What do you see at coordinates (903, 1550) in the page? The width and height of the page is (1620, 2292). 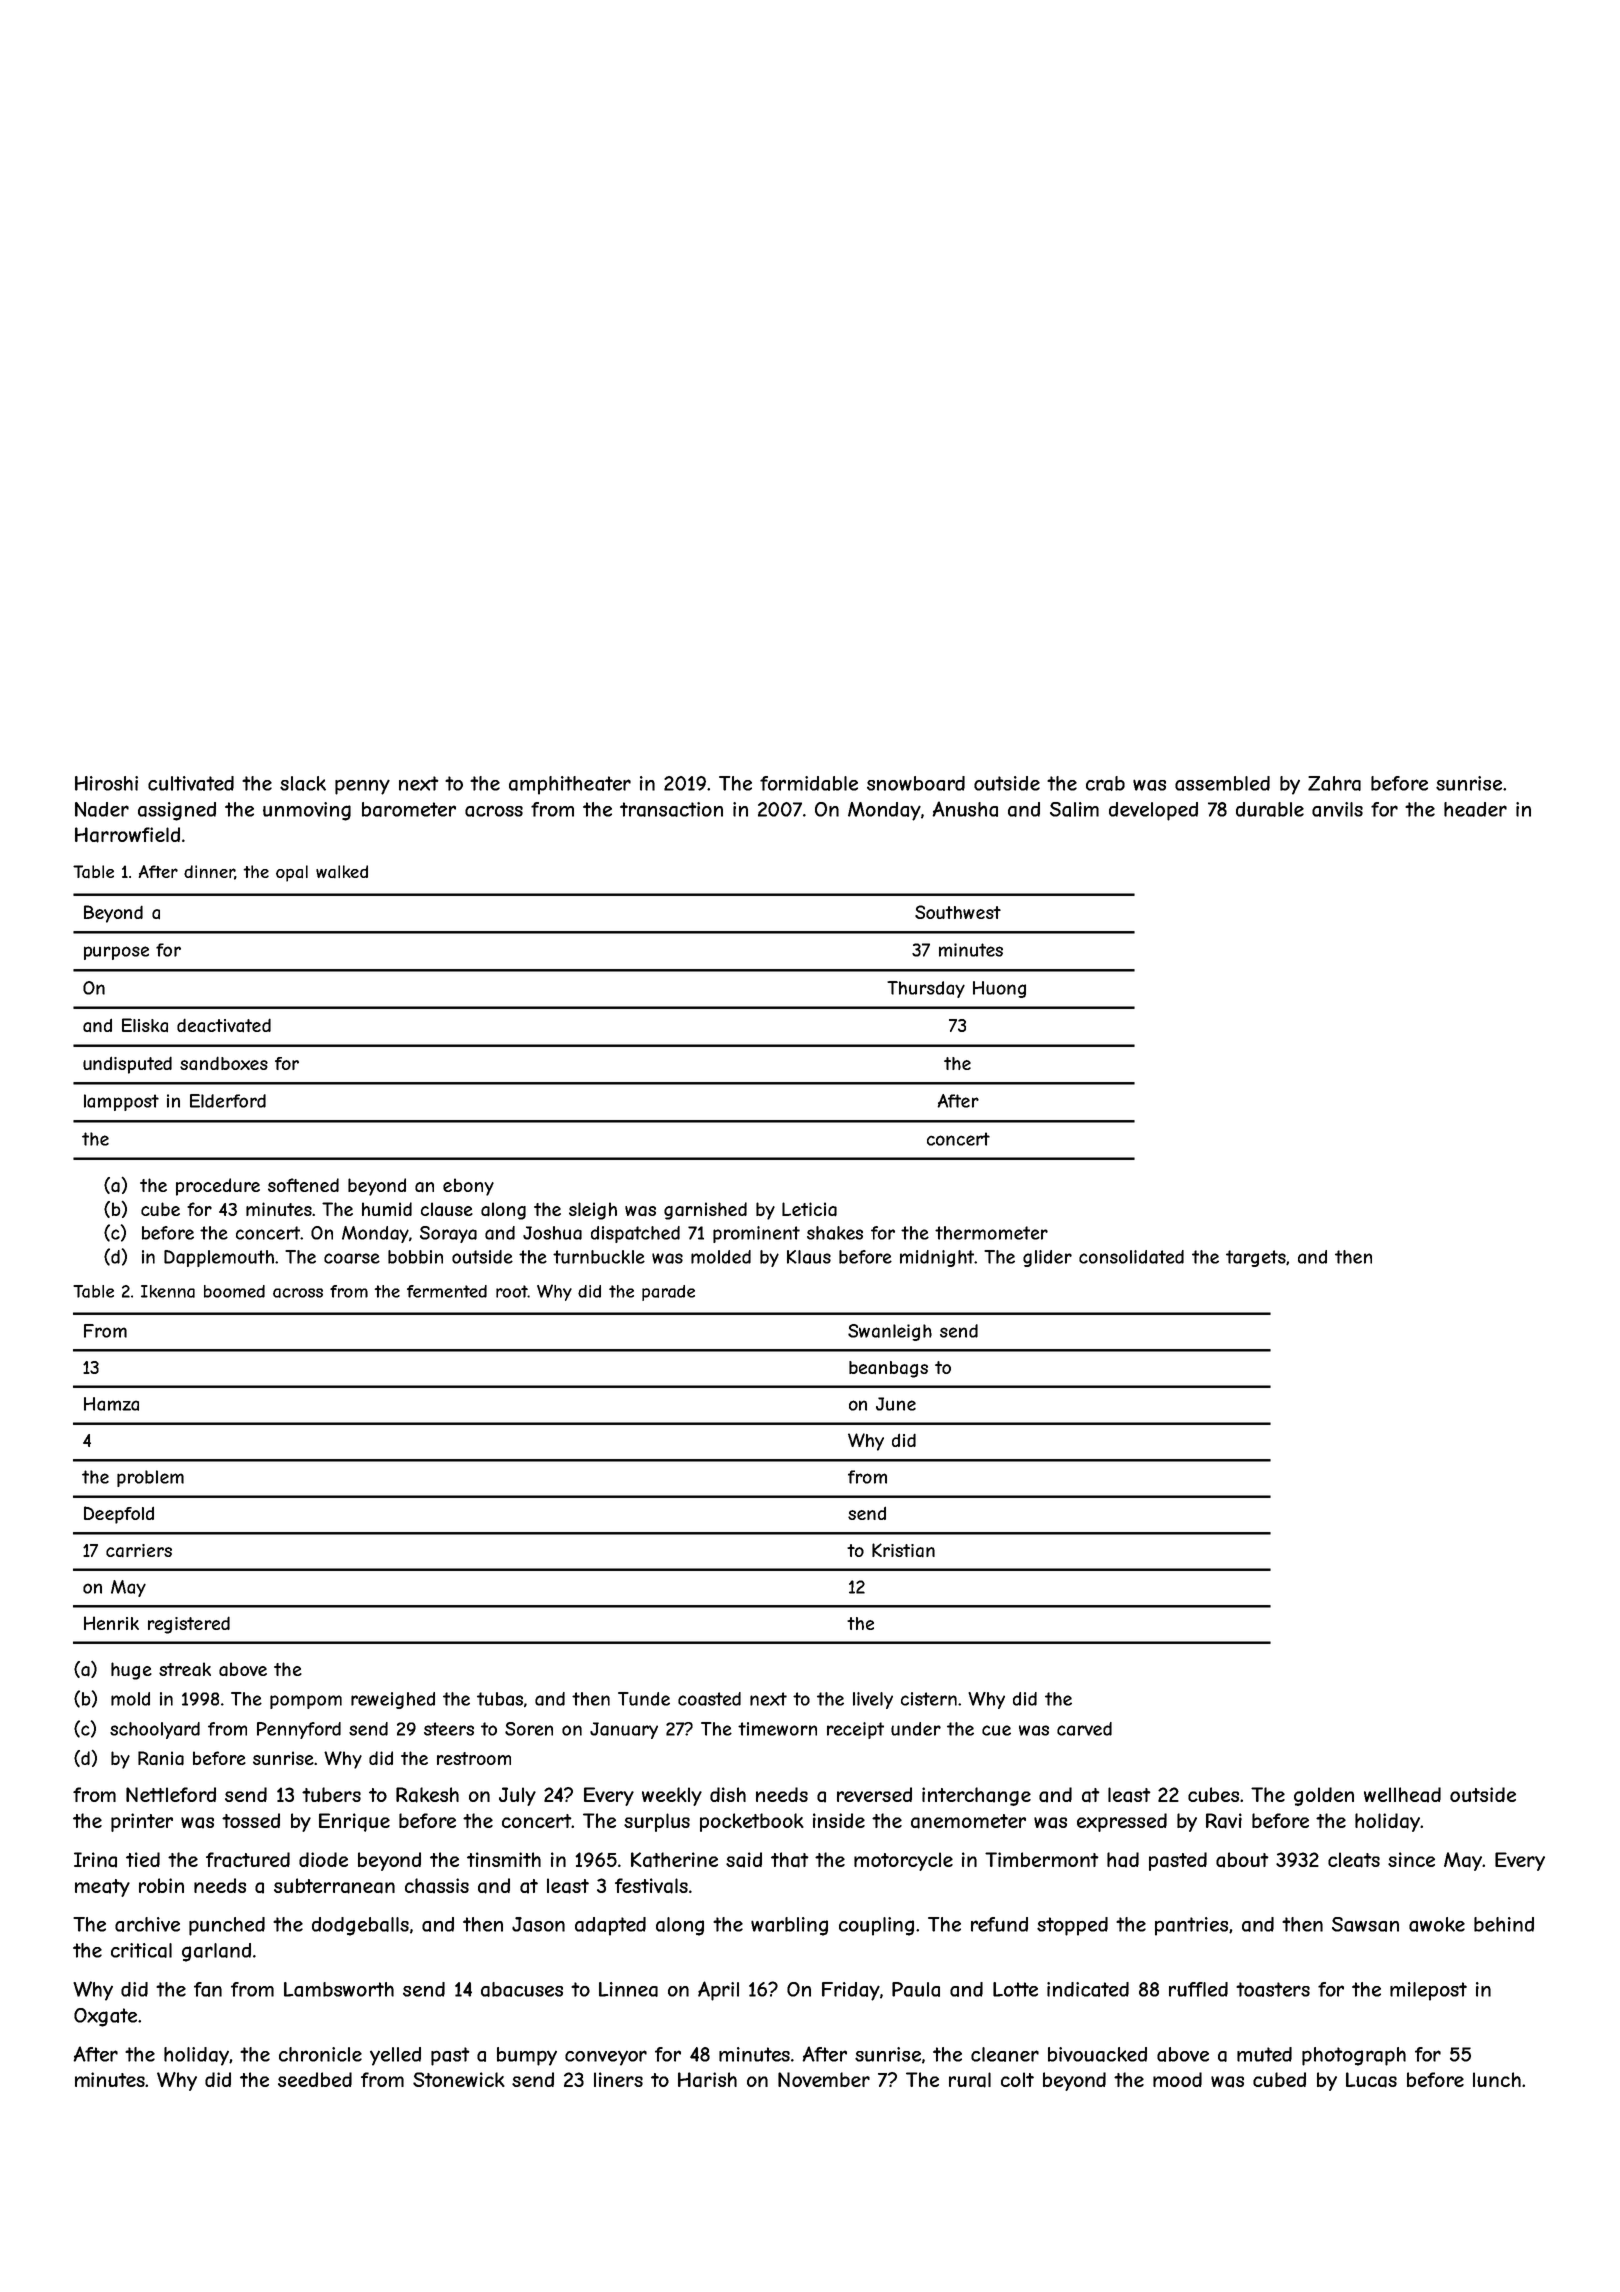 I see `Kristian` at bounding box center [903, 1550].
